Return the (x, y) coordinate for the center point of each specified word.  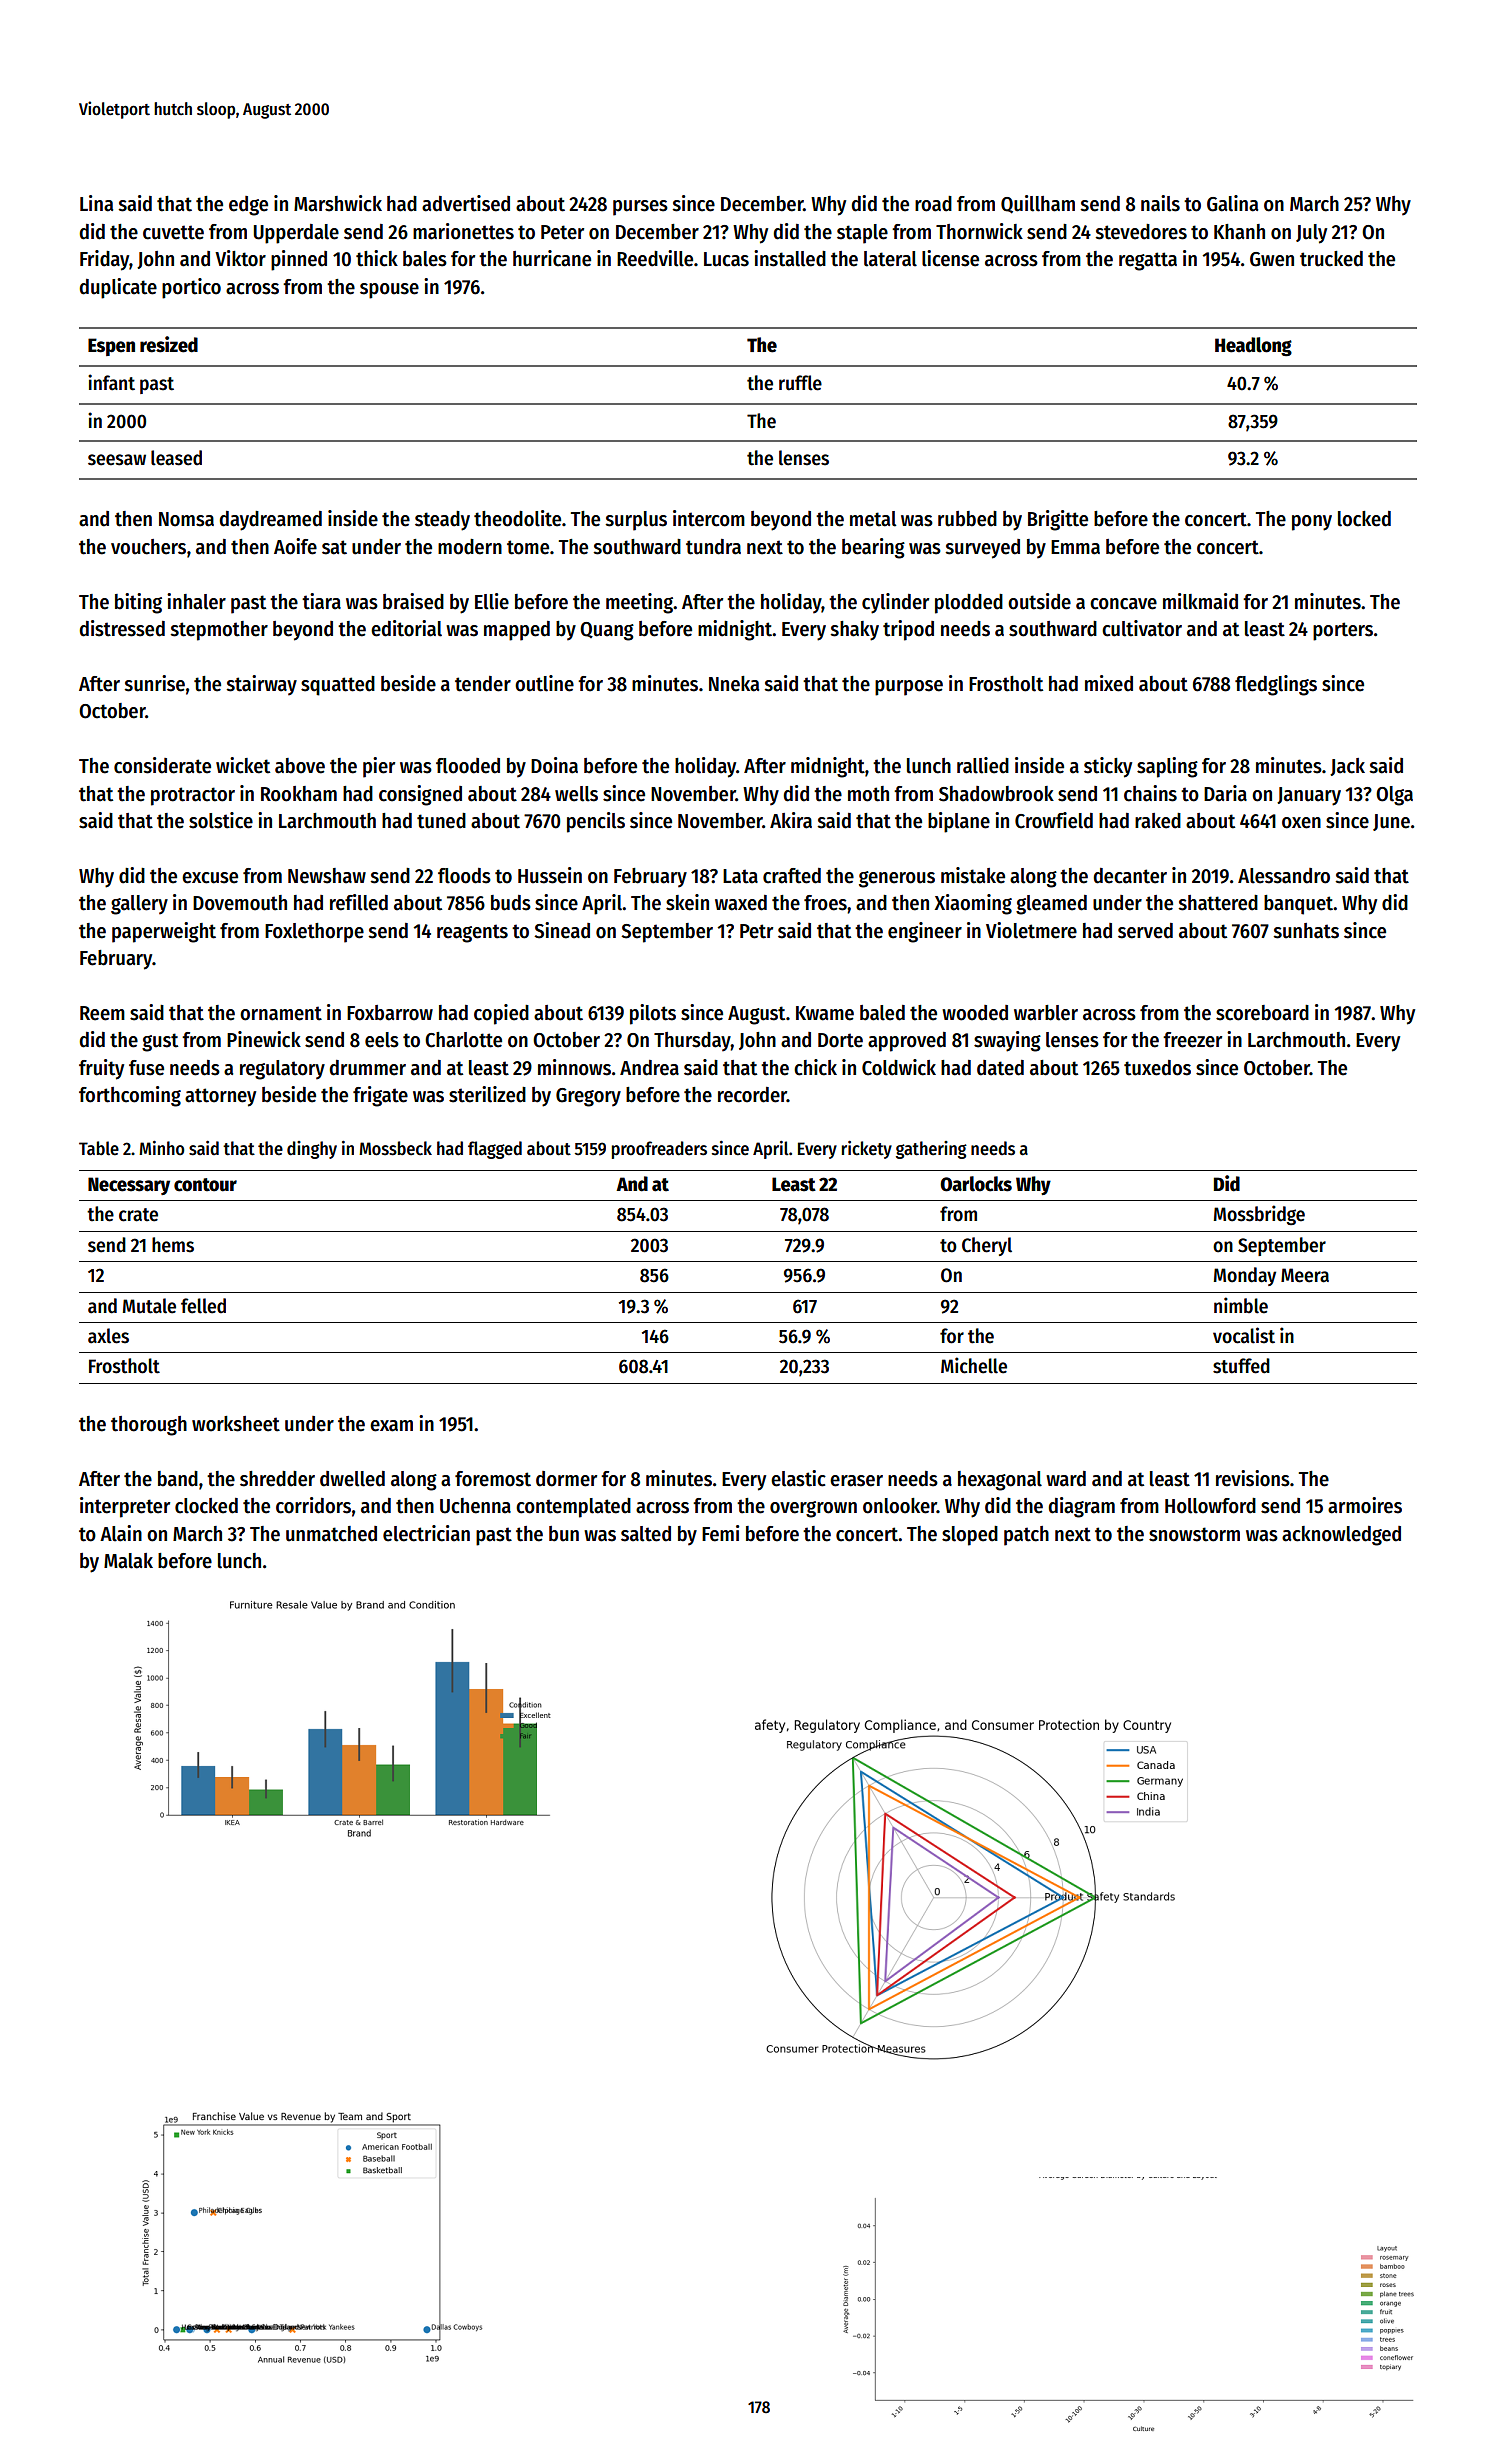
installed (790, 258)
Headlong (1253, 346)
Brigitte (1058, 520)
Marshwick (338, 203)
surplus (636, 521)
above (300, 766)
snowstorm (1194, 1534)
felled (203, 1306)
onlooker (900, 1506)
